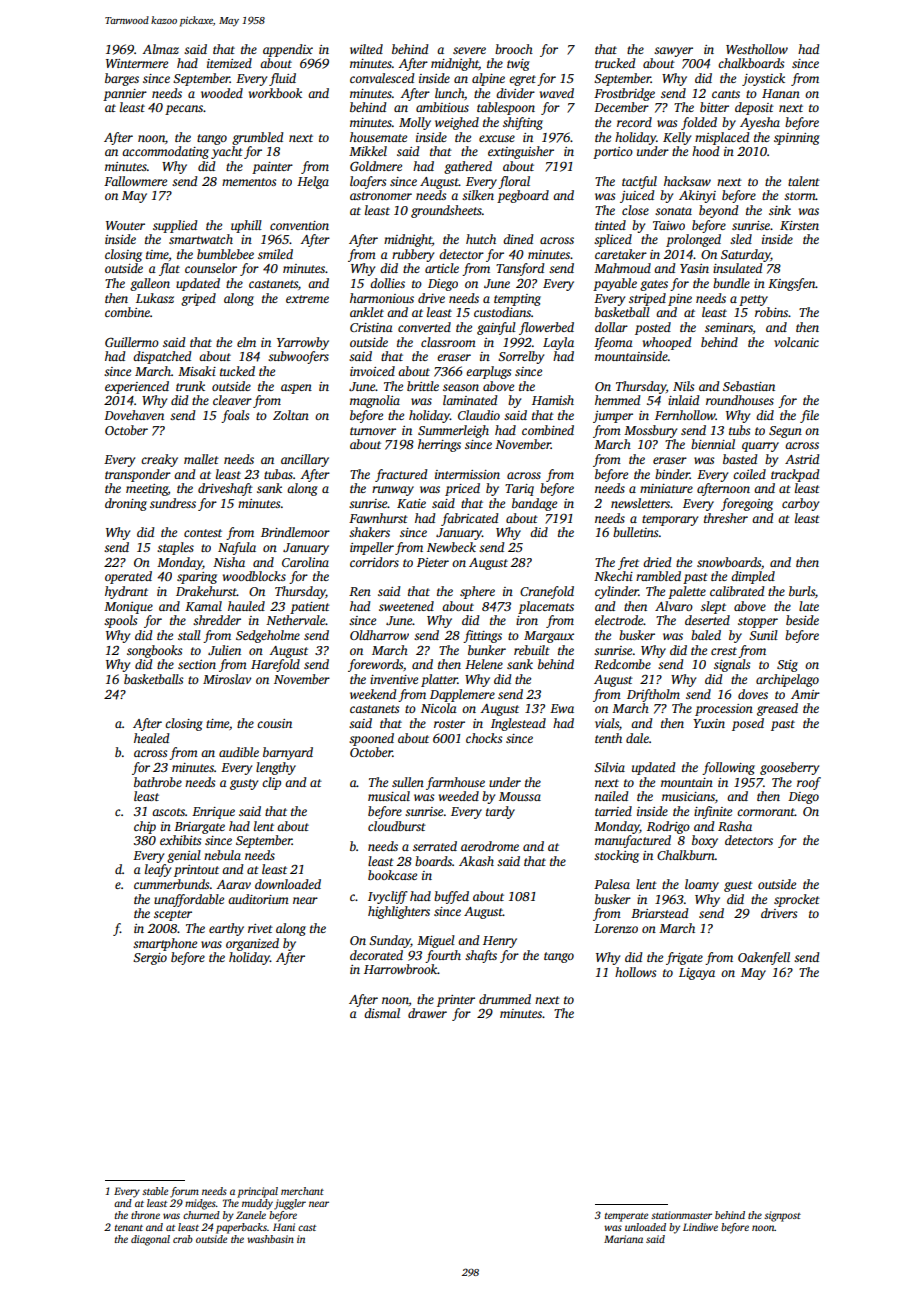 The height and width of the image is (1308, 924). Describe the element at coordinates (764, 958) in the image. I see `Oakenfell` at that location.
